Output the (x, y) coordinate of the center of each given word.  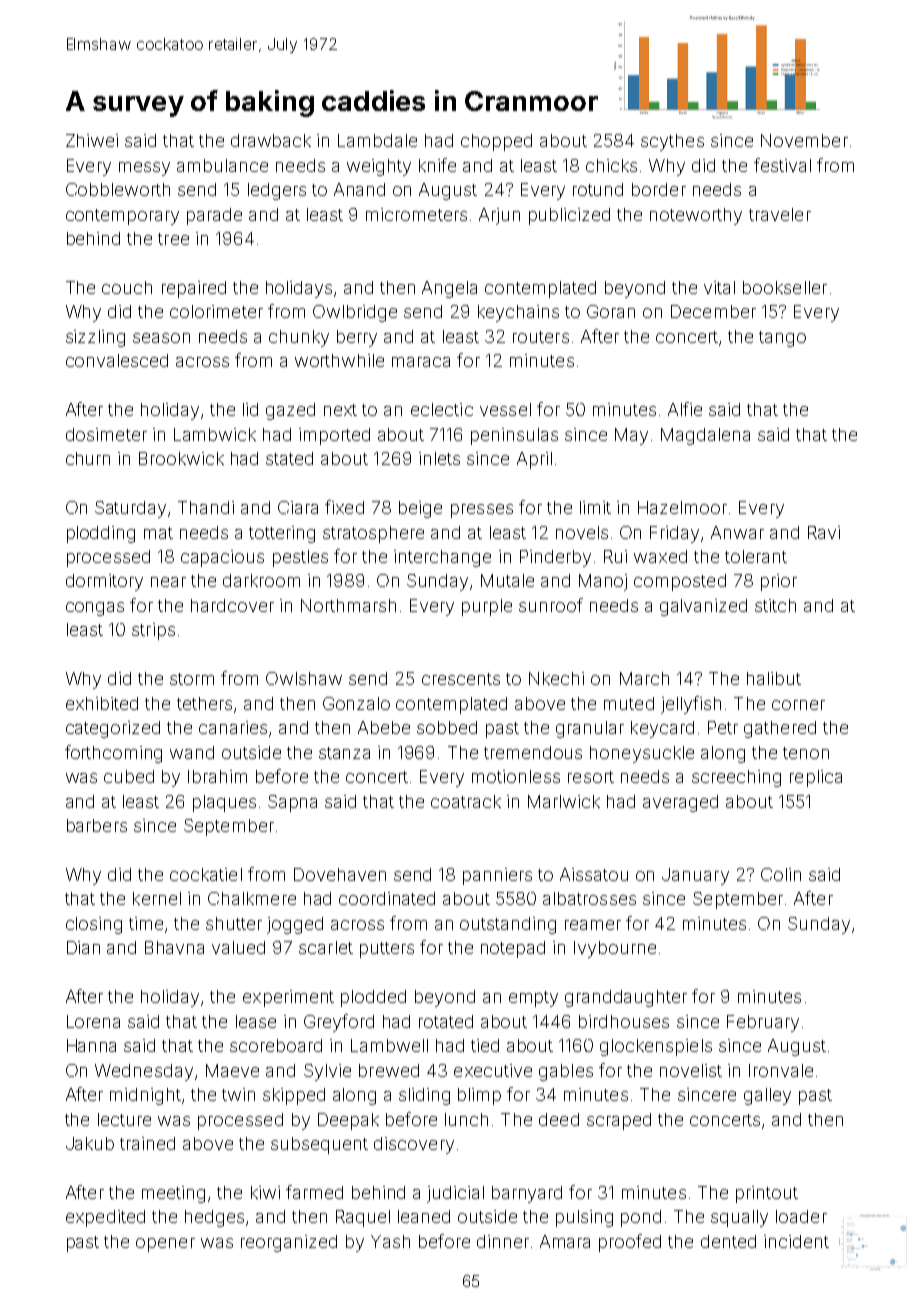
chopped (496, 142)
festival (782, 165)
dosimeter (106, 434)
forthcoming (113, 754)
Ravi (824, 532)
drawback (271, 140)
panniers (497, 876)
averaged (680, 803)
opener (165, 1245)
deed (559, 1119)
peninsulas (514, 436)
